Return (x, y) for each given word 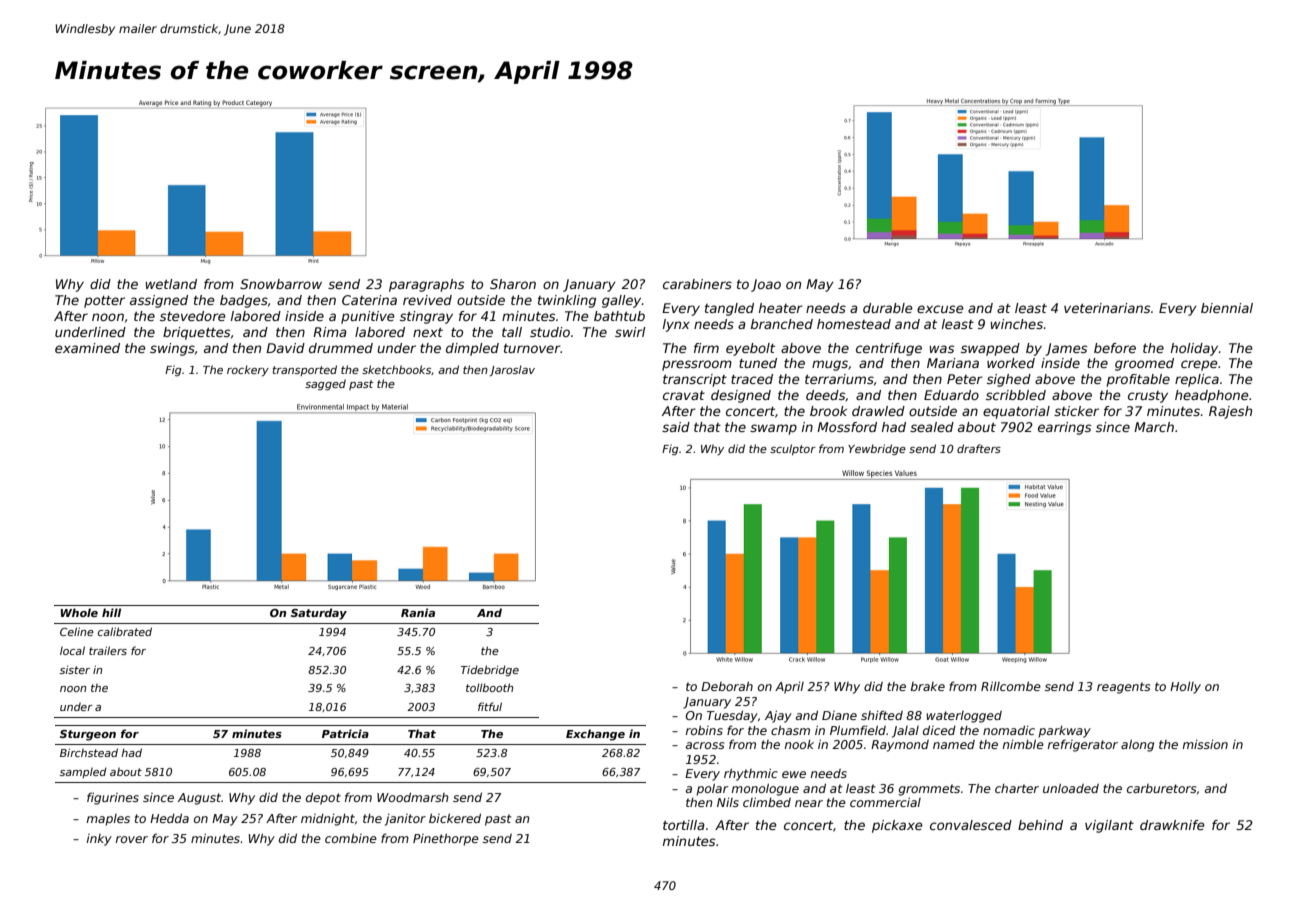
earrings (1064, 428)
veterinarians (1107, 308)
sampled (83, 772)
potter (104, 302)
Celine (77, 631)
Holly (1185, 688)
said (676, 427)
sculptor (793, 449)
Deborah (727, 686)
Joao (766, 285)
